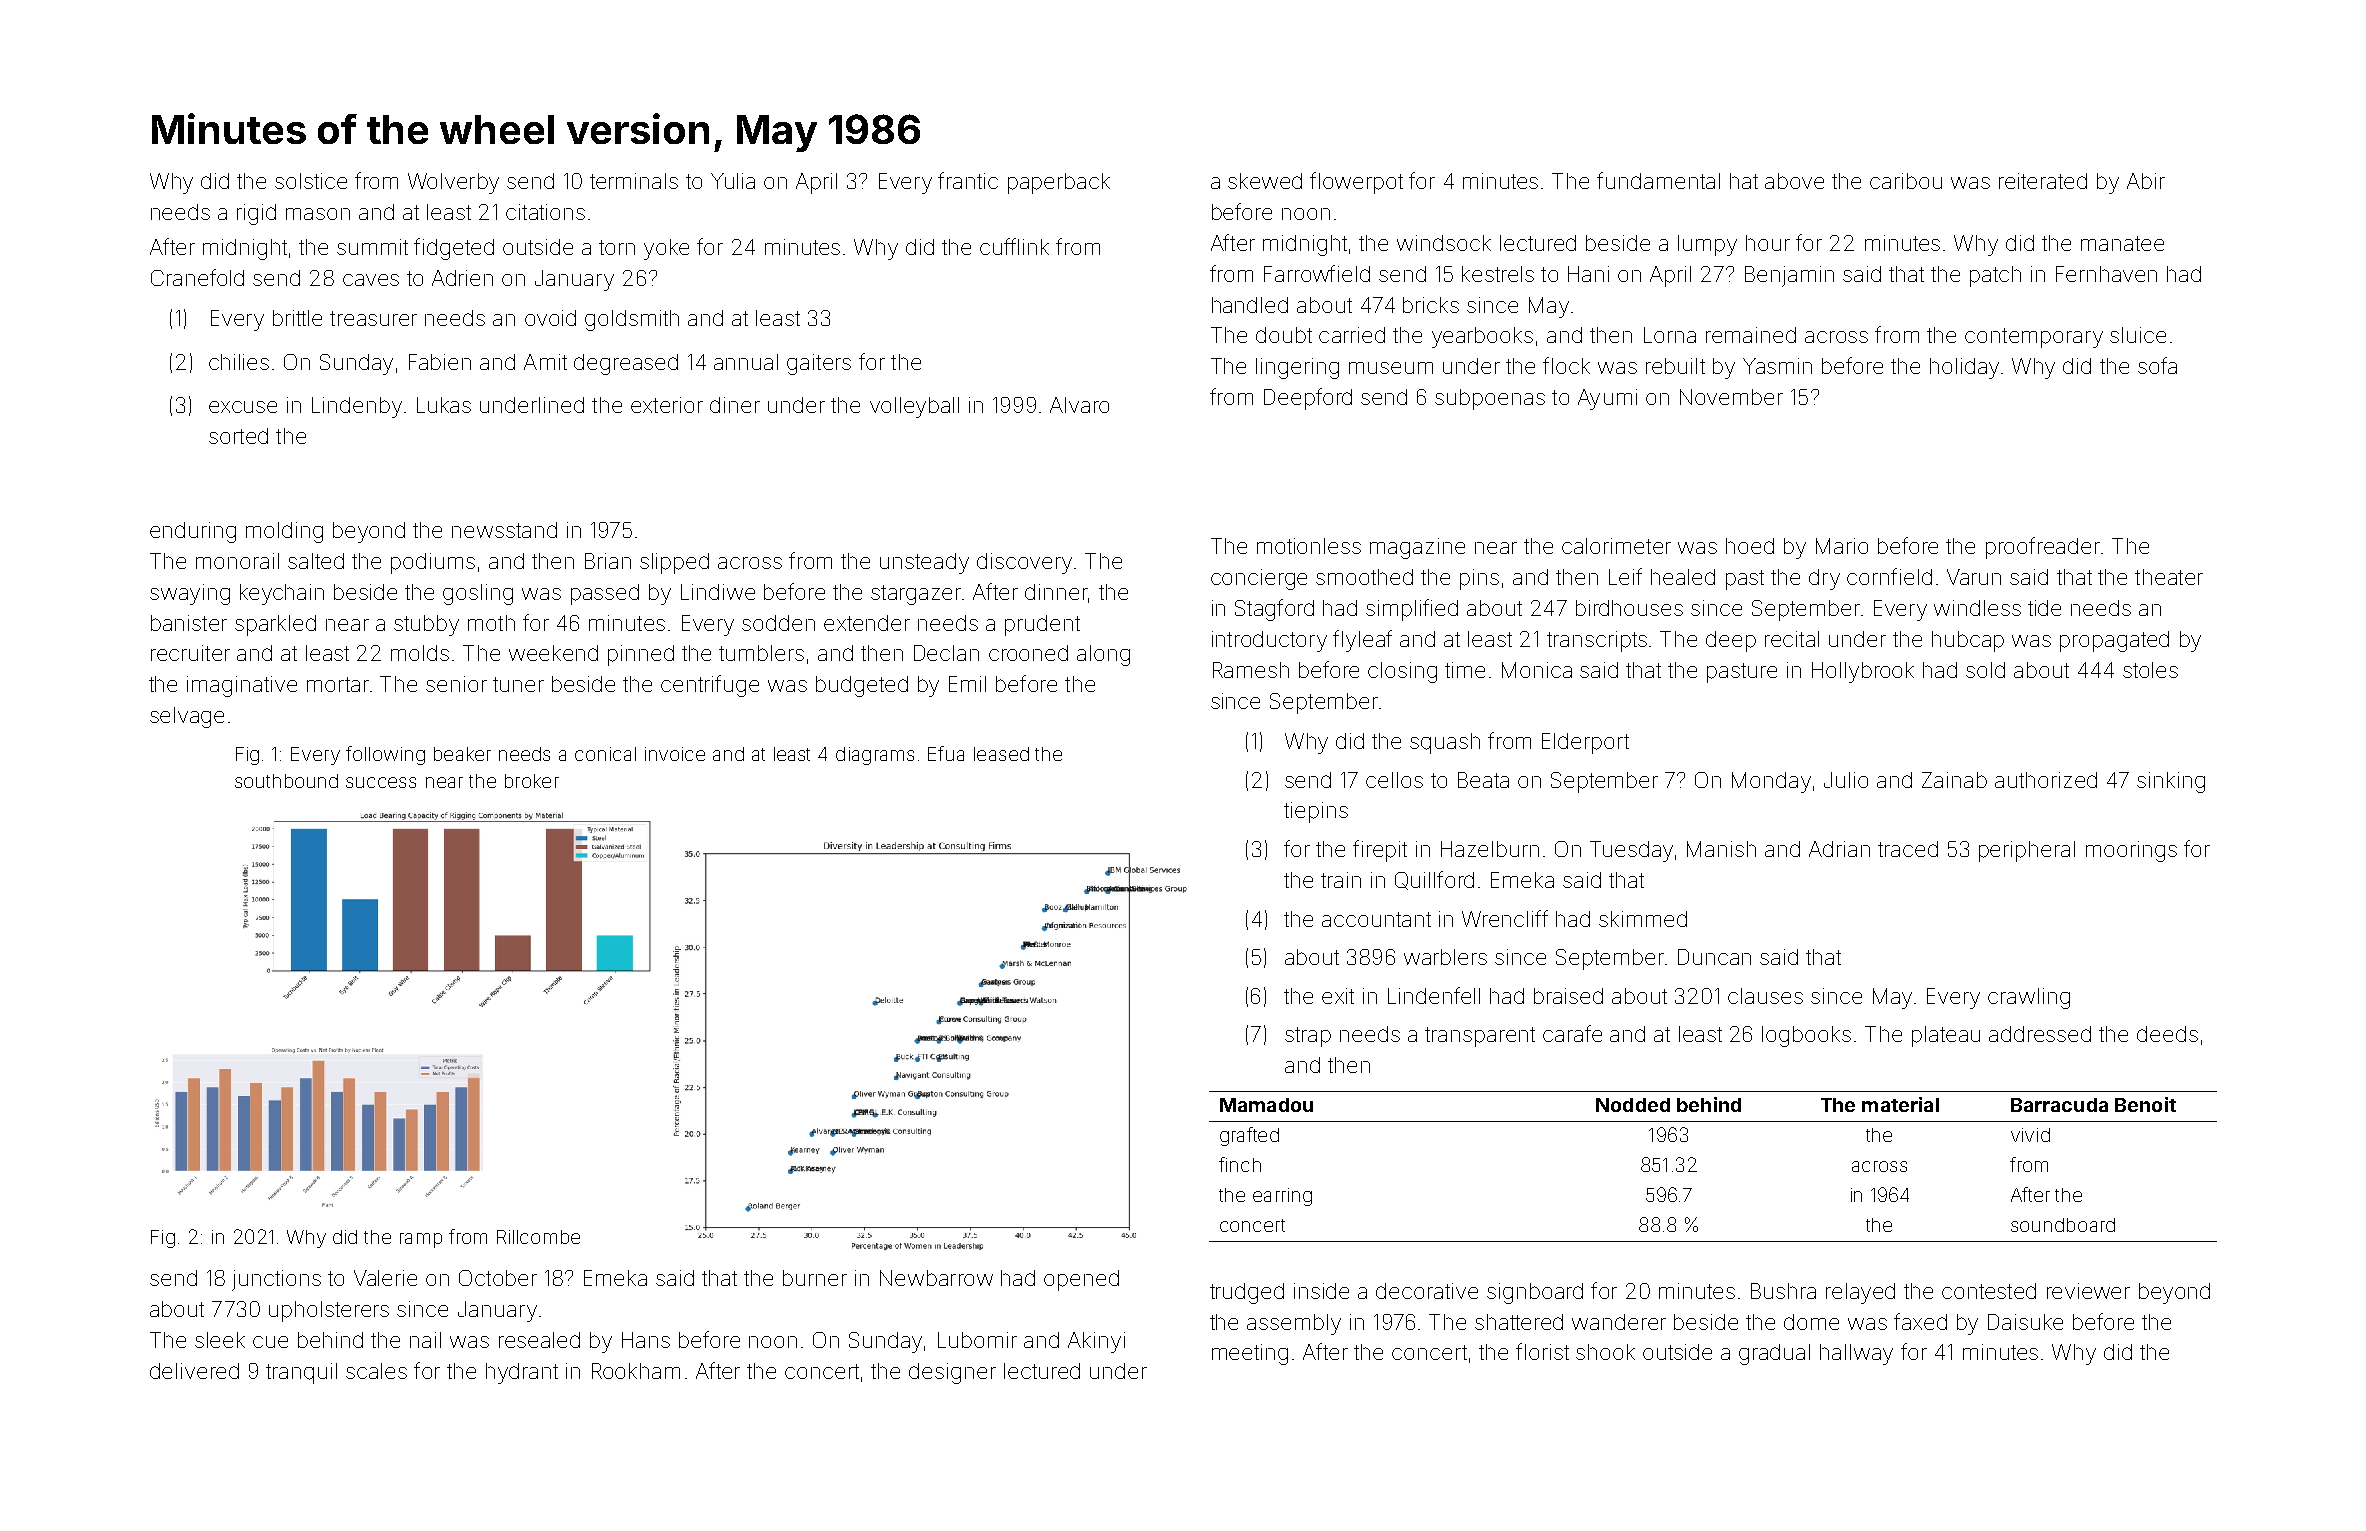  What do you see at coordinates (1079, 405) in the screenshot?
I see `Alvaro` at bounding box center [1079, 405].
